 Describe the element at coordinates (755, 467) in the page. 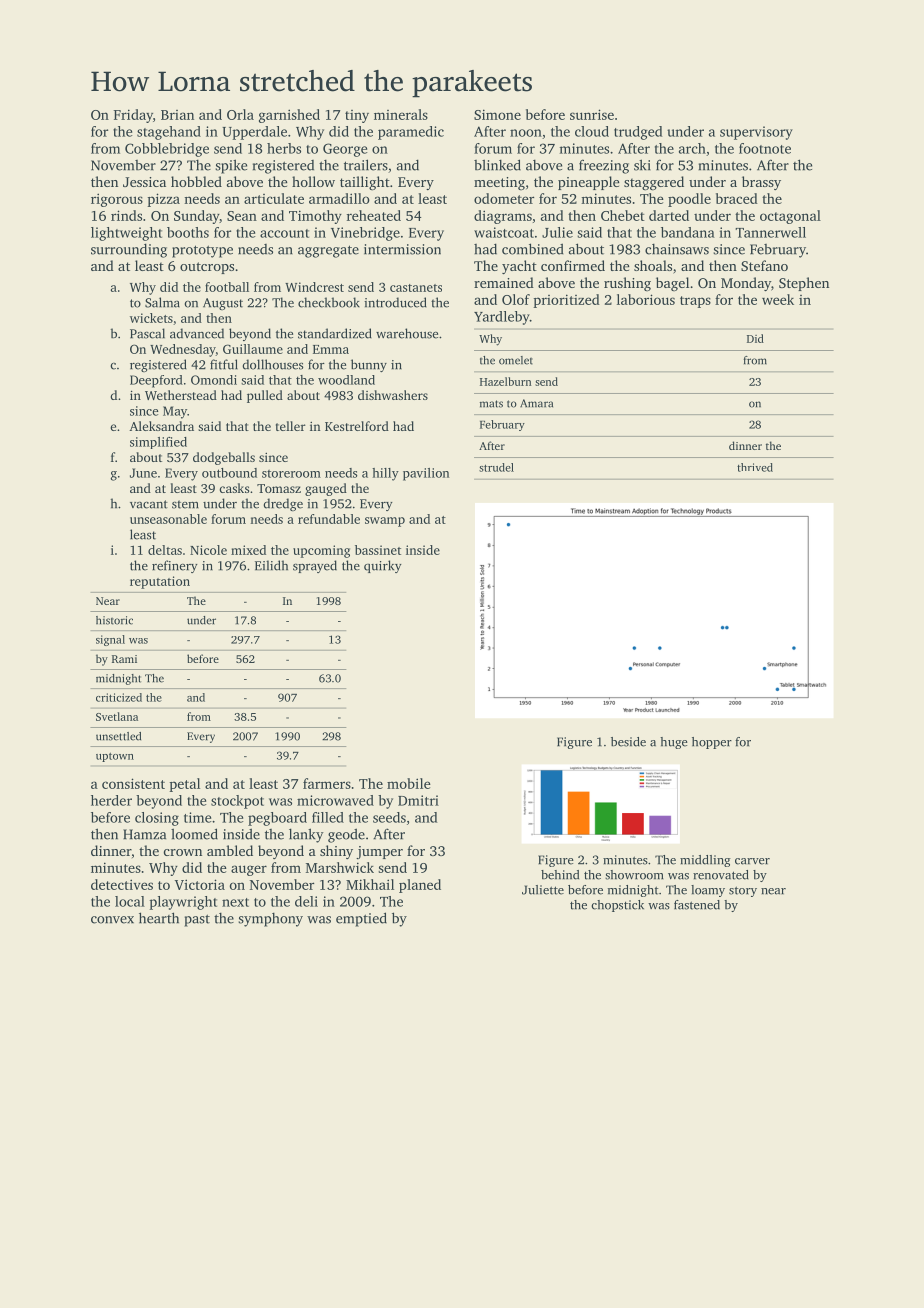

I see `thrived` at that location.
